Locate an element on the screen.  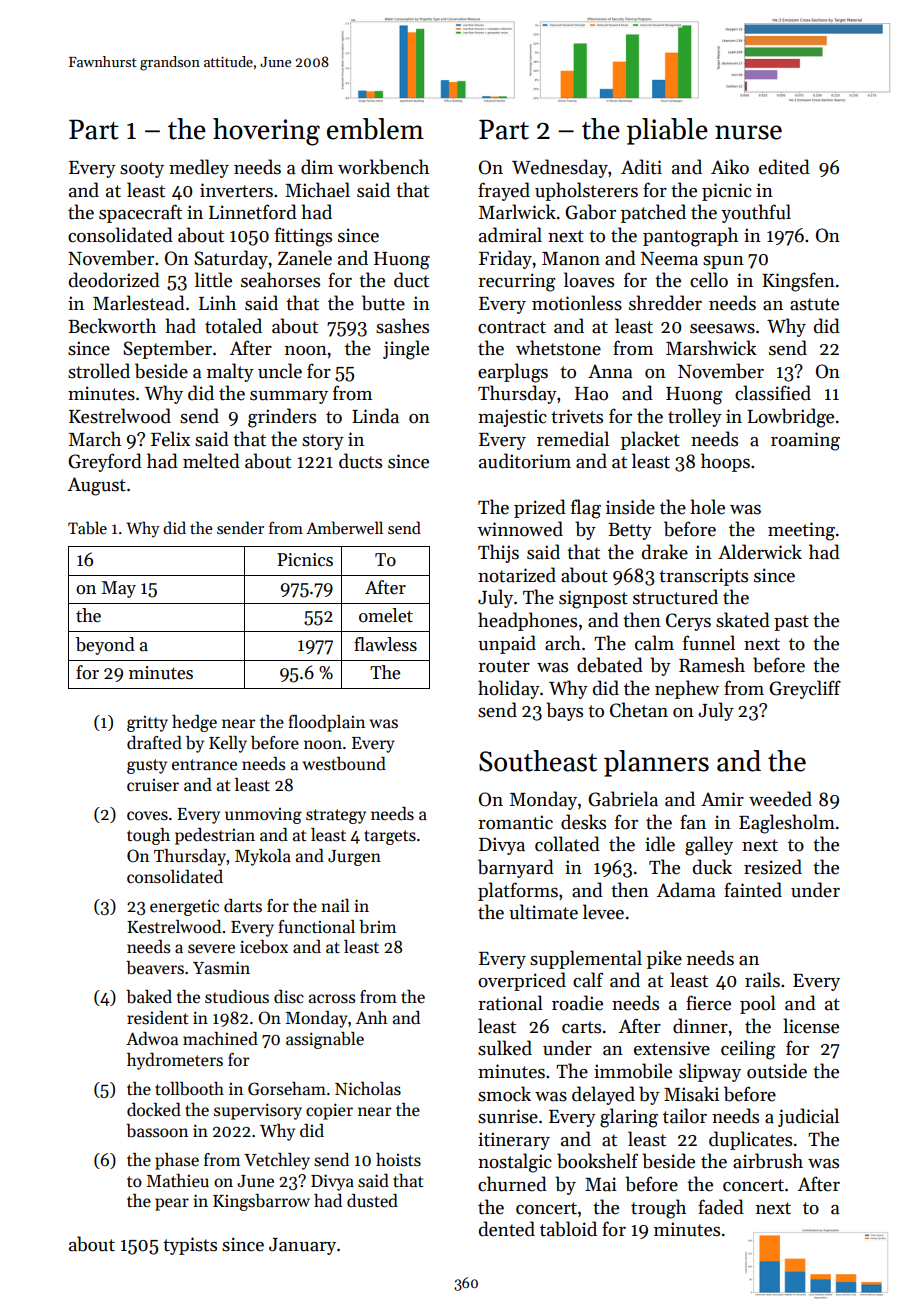
meeting is located at coordinates (801, 531).
